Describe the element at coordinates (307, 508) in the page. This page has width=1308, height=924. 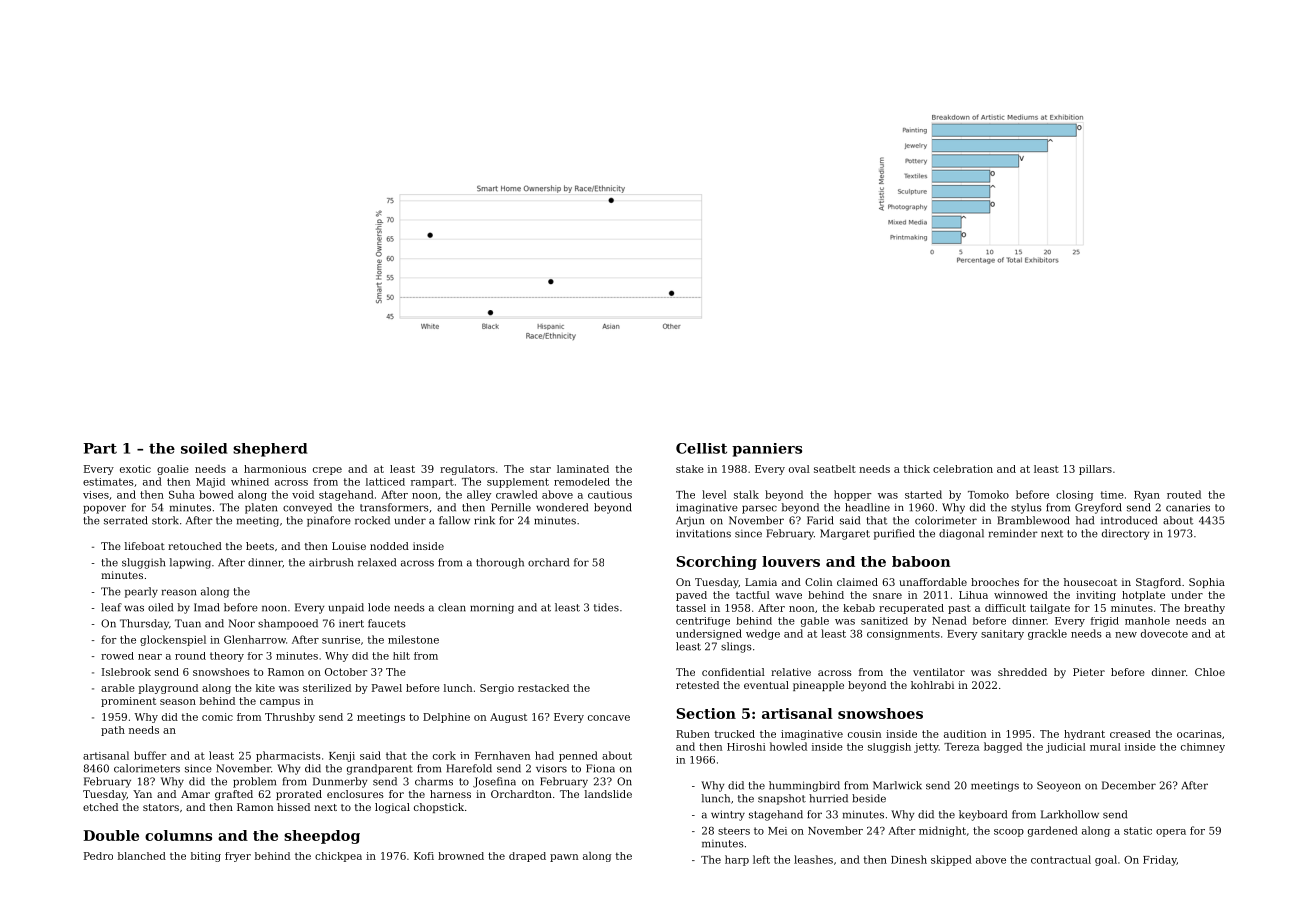
I see `conveyed` at that location.
